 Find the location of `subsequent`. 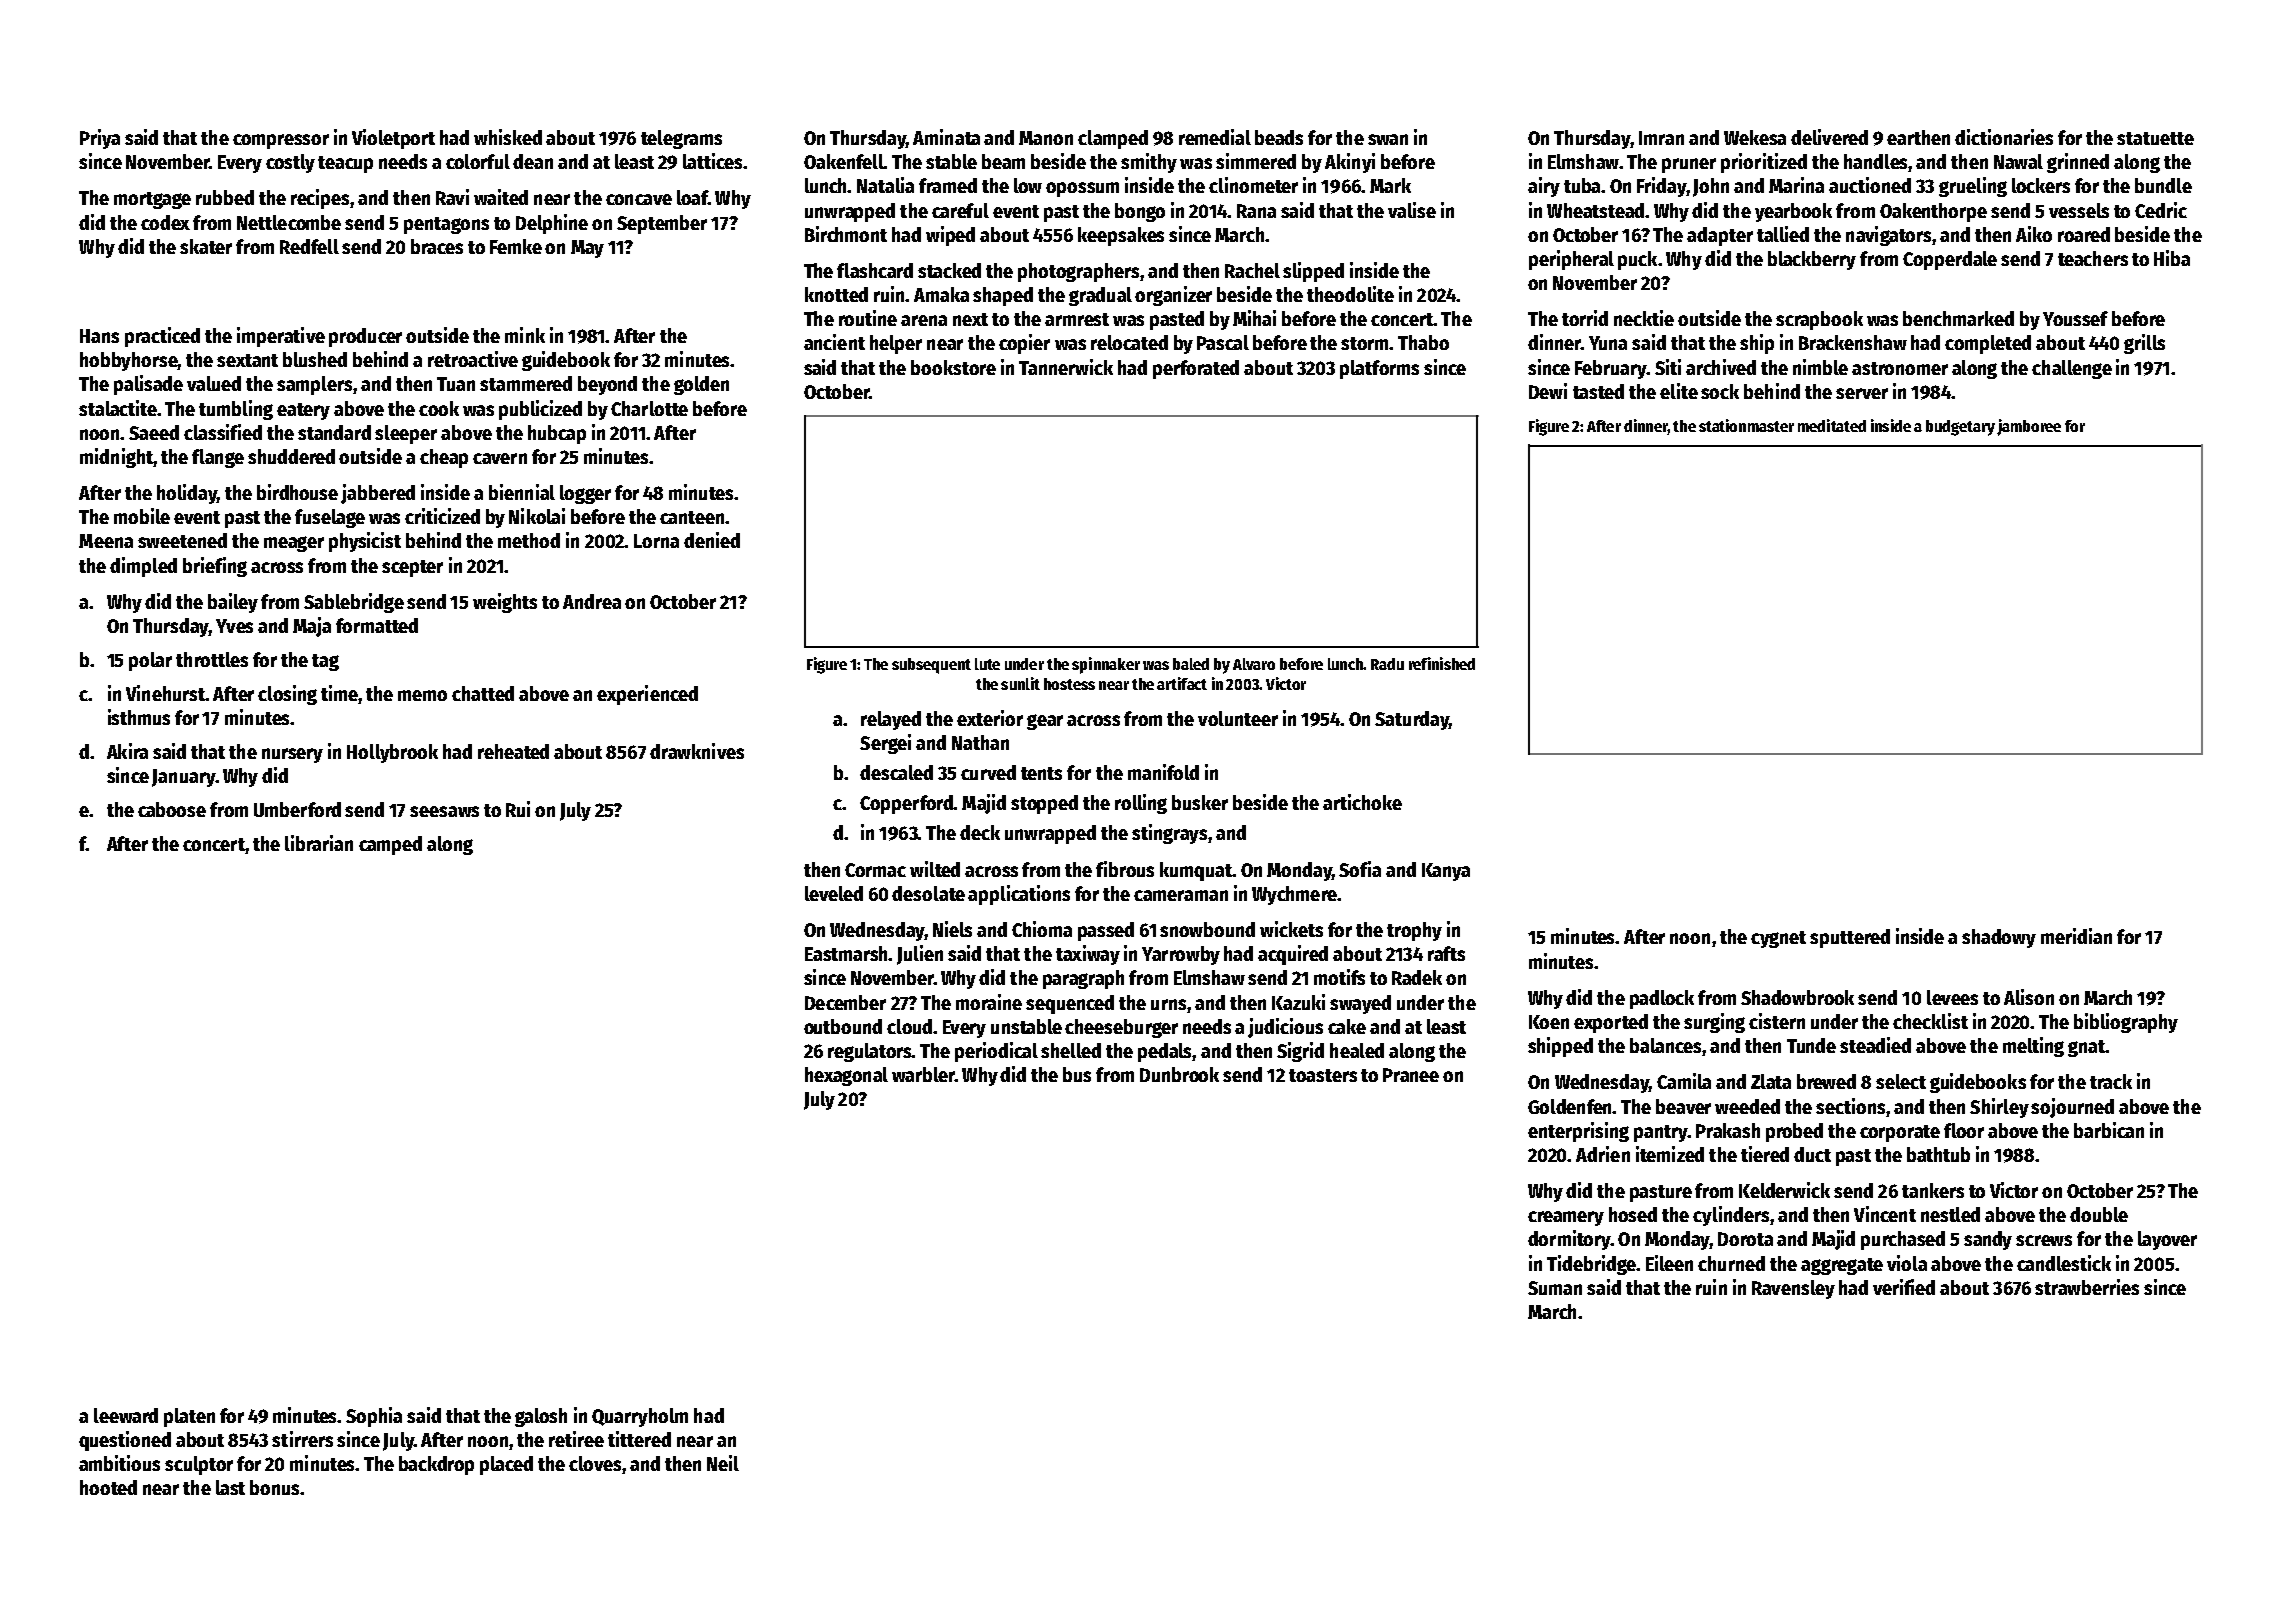

subsequent is located at coordinates (931, 666).
